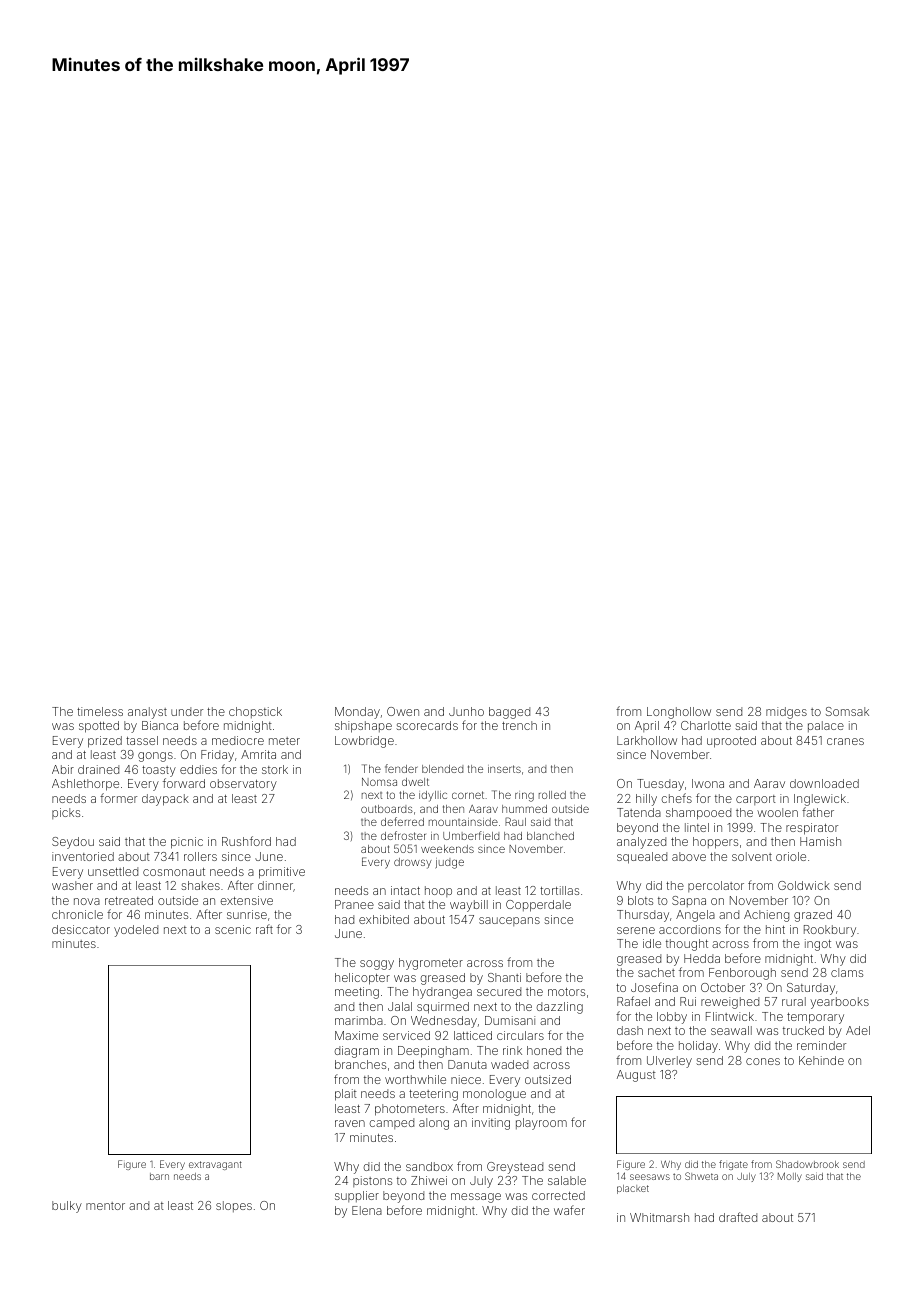 The width and height of the page is (924, 1308). I want to click on Goldwick, so click(804, 885).
